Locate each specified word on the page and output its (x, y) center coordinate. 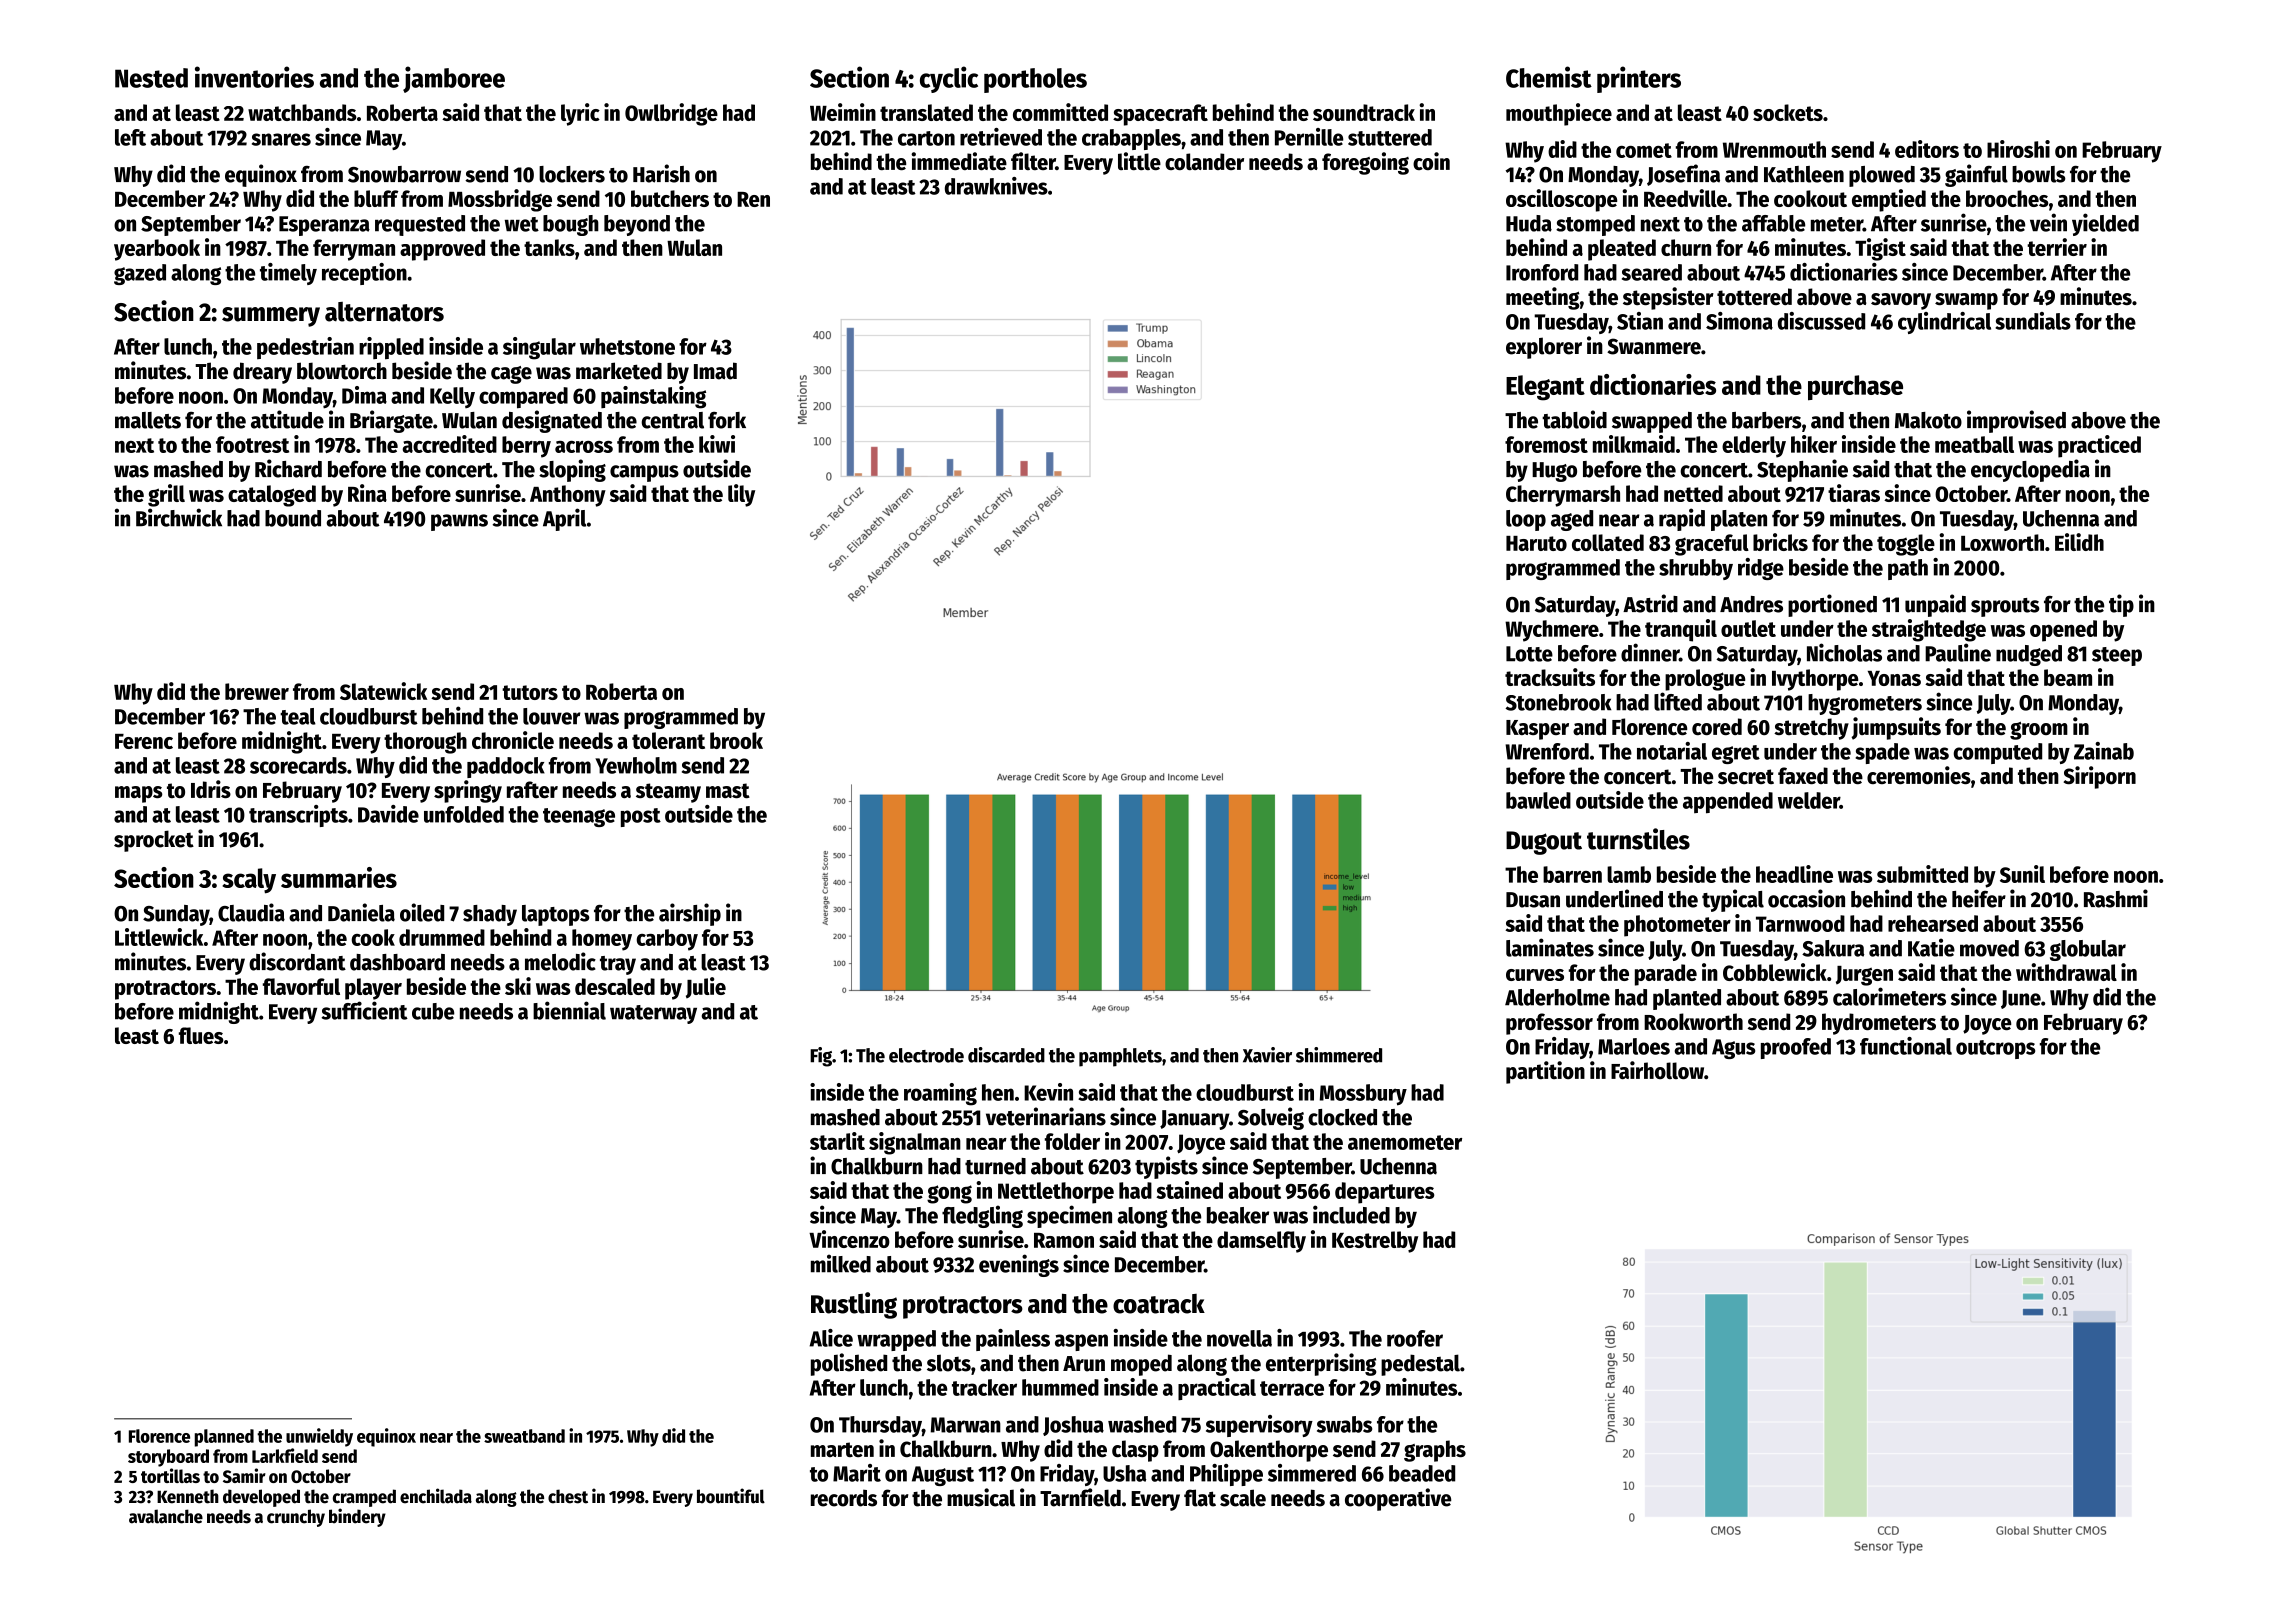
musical (981, 1497)
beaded (1422, 1473)
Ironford (1542, 272)
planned (224, 1438)
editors (1927, 149)
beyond (637, 225)
